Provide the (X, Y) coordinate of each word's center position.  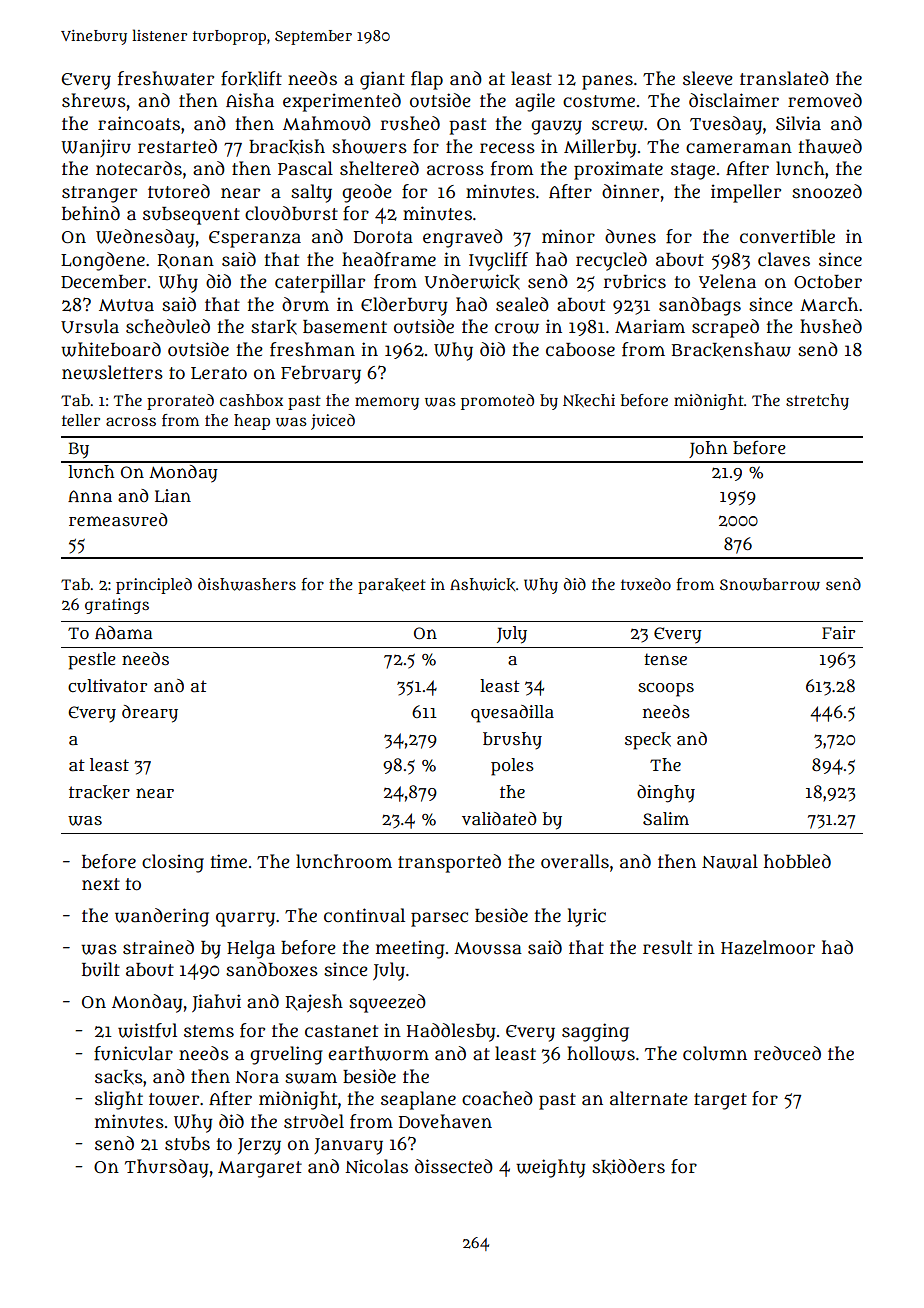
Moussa (488, 948)
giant (382, 80)
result (667, 947)
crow (517, 328)
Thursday (166, 1168)
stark (274, 327)
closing (173, 863)
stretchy (817, 402)
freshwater (166, 78)
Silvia (798, 123)
